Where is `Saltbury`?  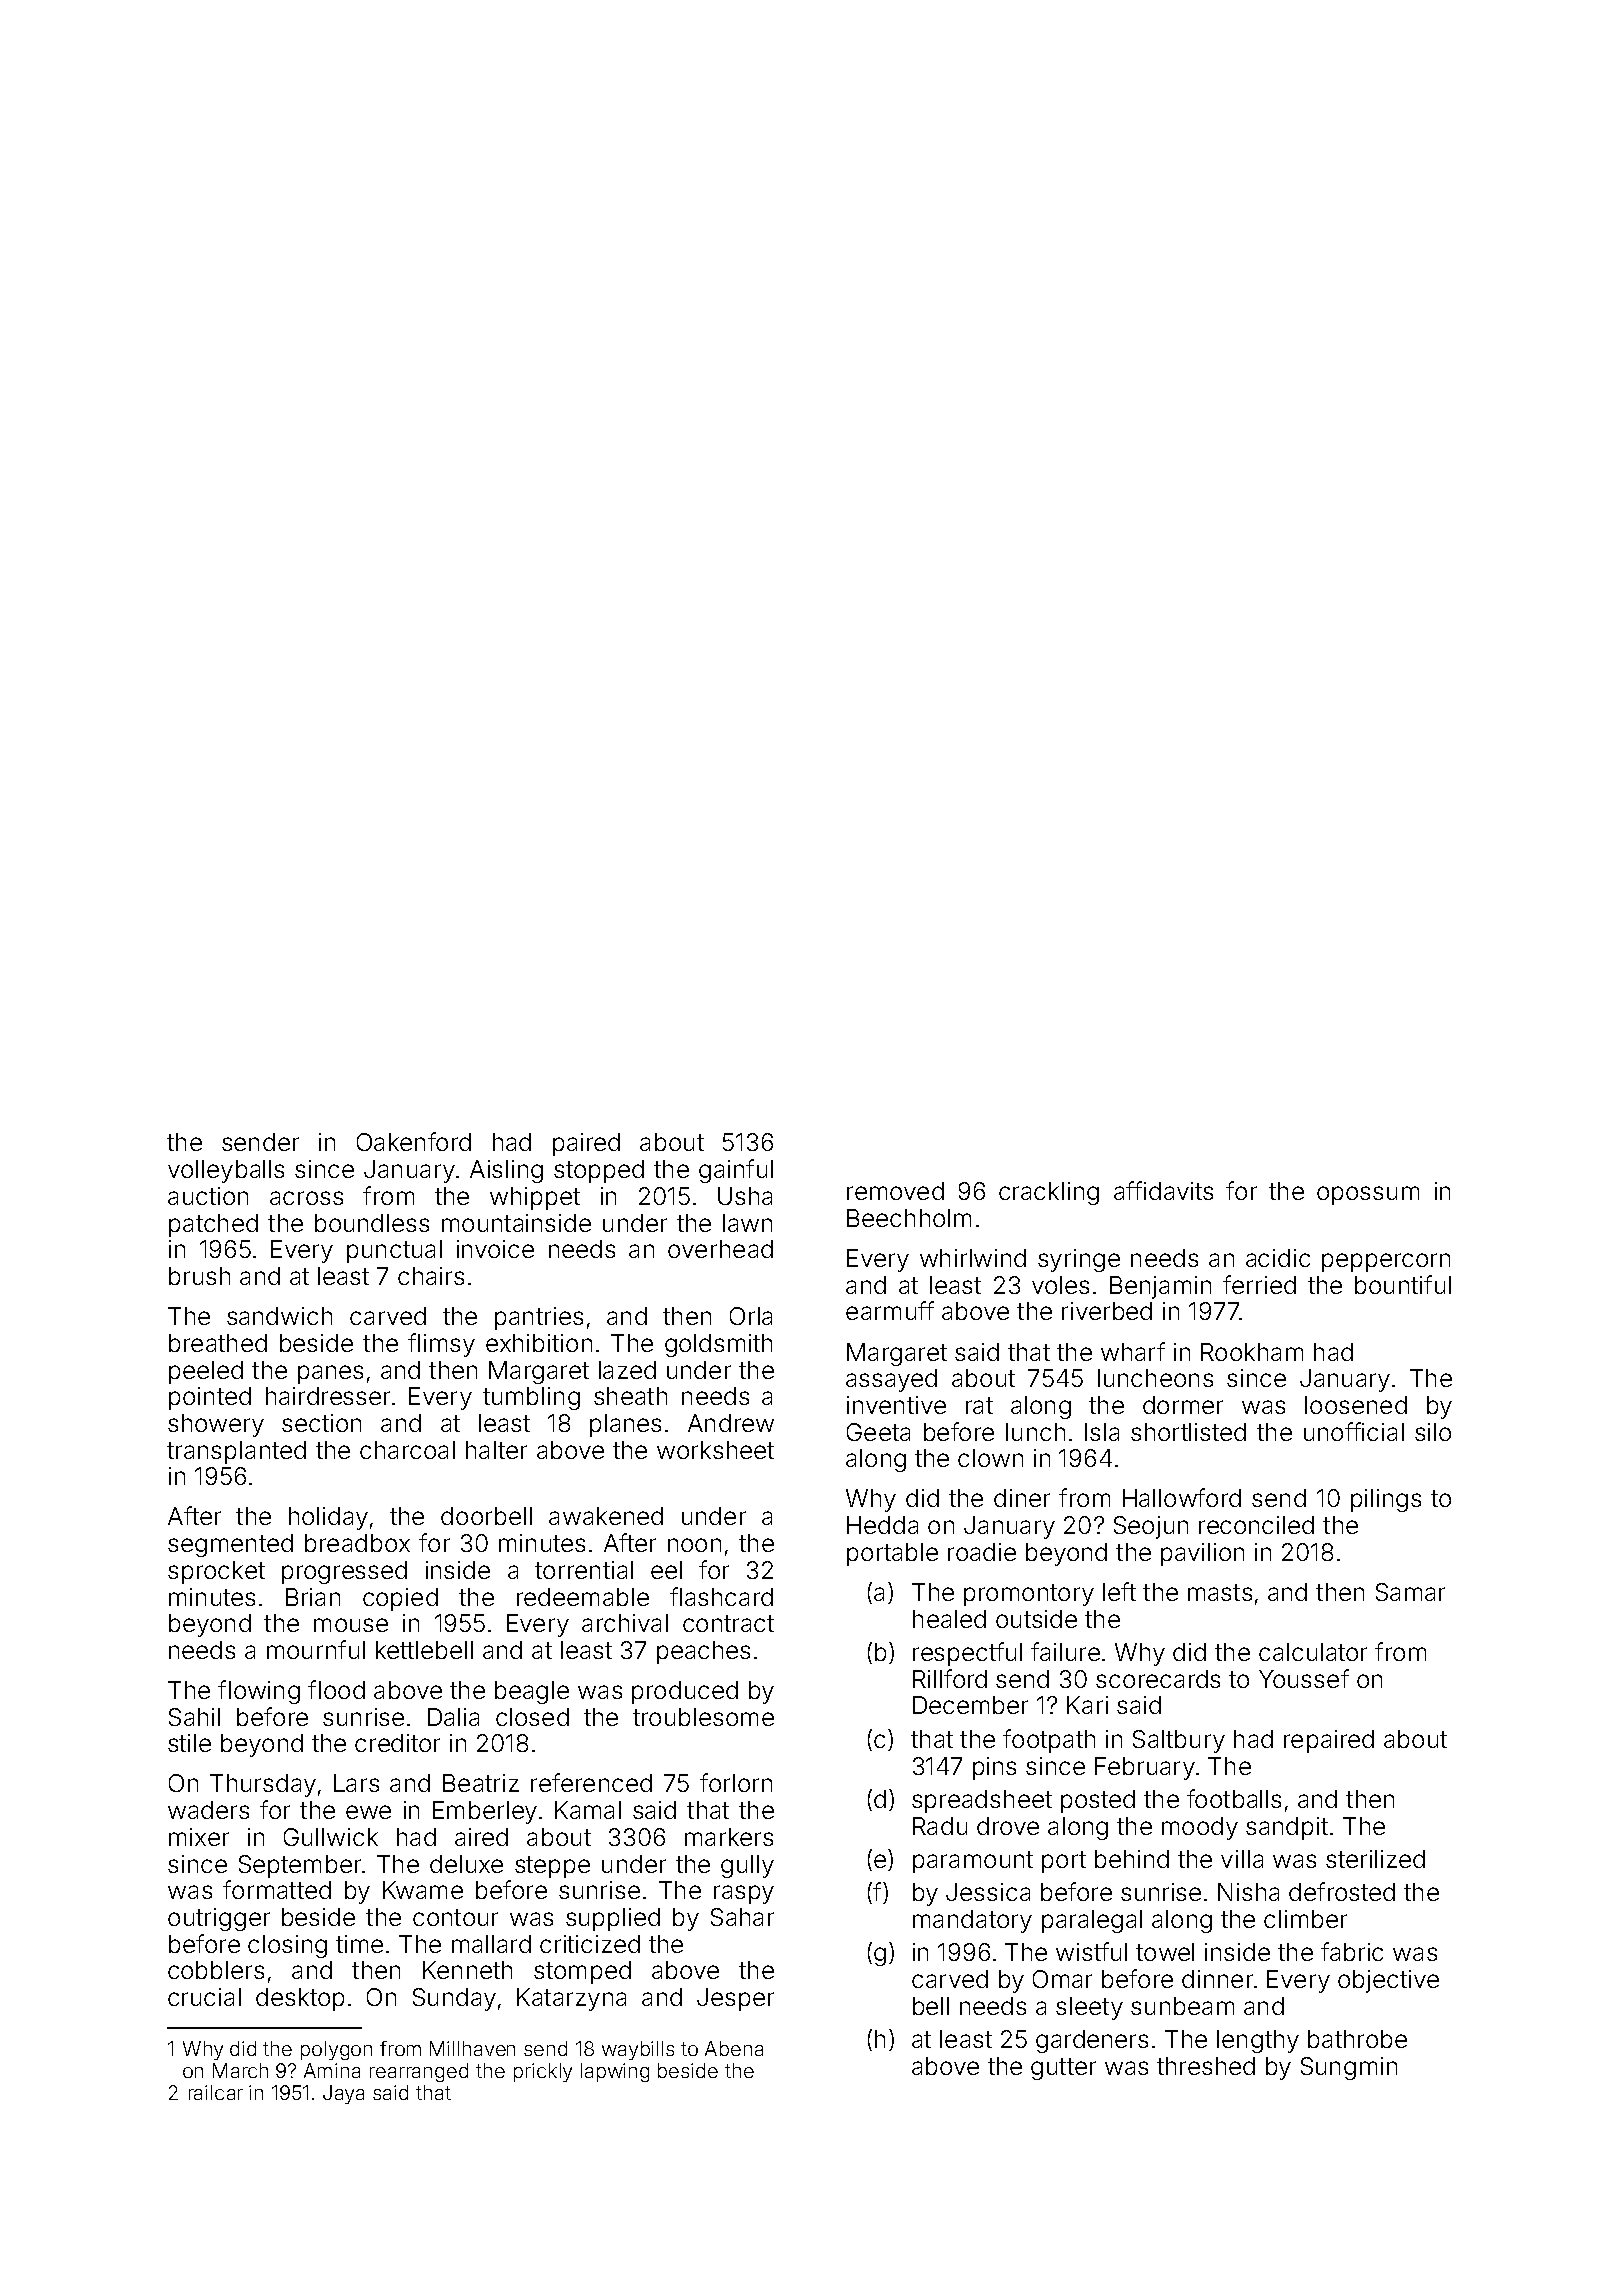 Saltbury is located at coordinates (1179, 1741).
